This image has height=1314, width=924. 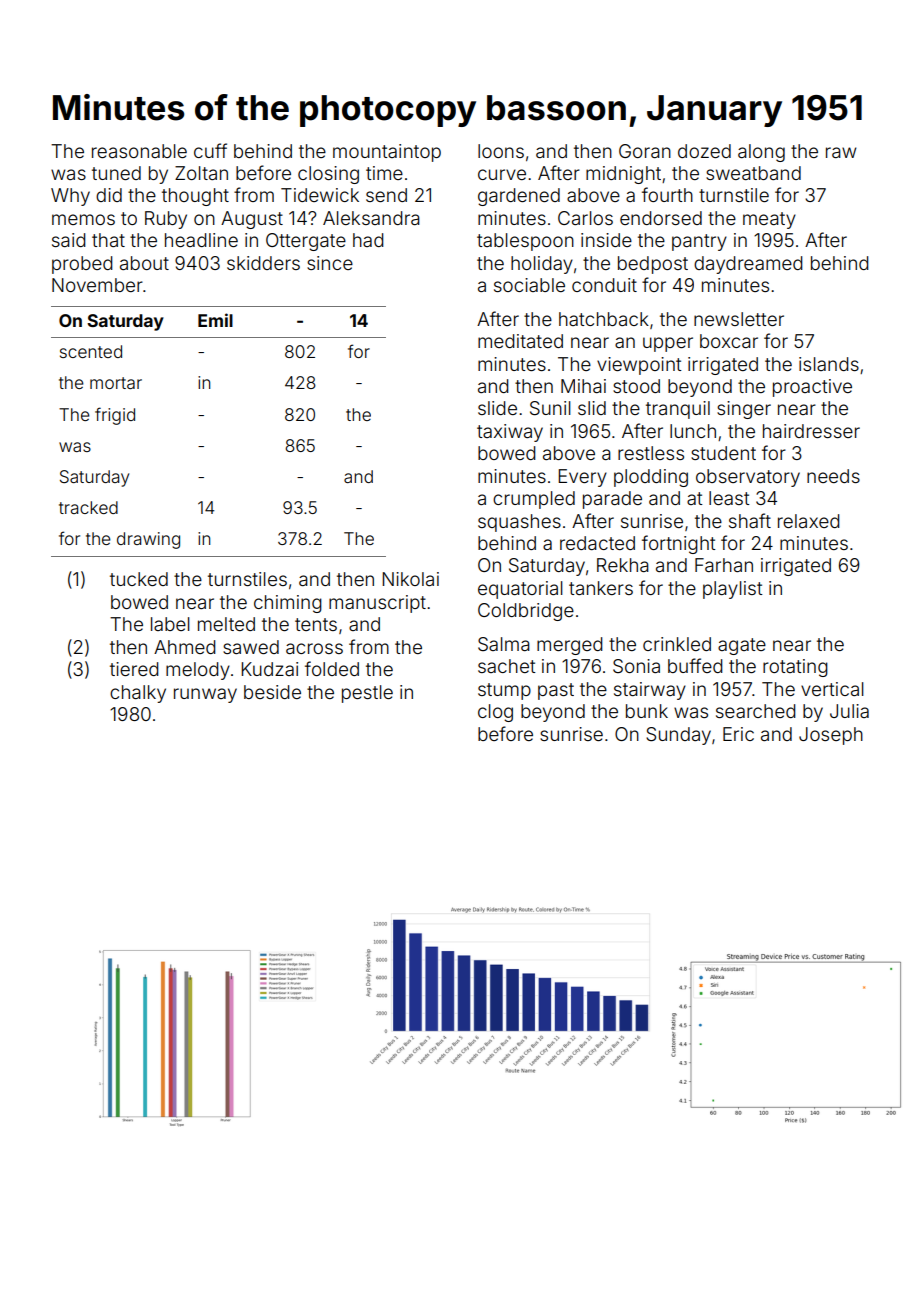 What do you see at coordinates (636, 386) in the image?
I see `stood` at bounding box center [636, 386].
